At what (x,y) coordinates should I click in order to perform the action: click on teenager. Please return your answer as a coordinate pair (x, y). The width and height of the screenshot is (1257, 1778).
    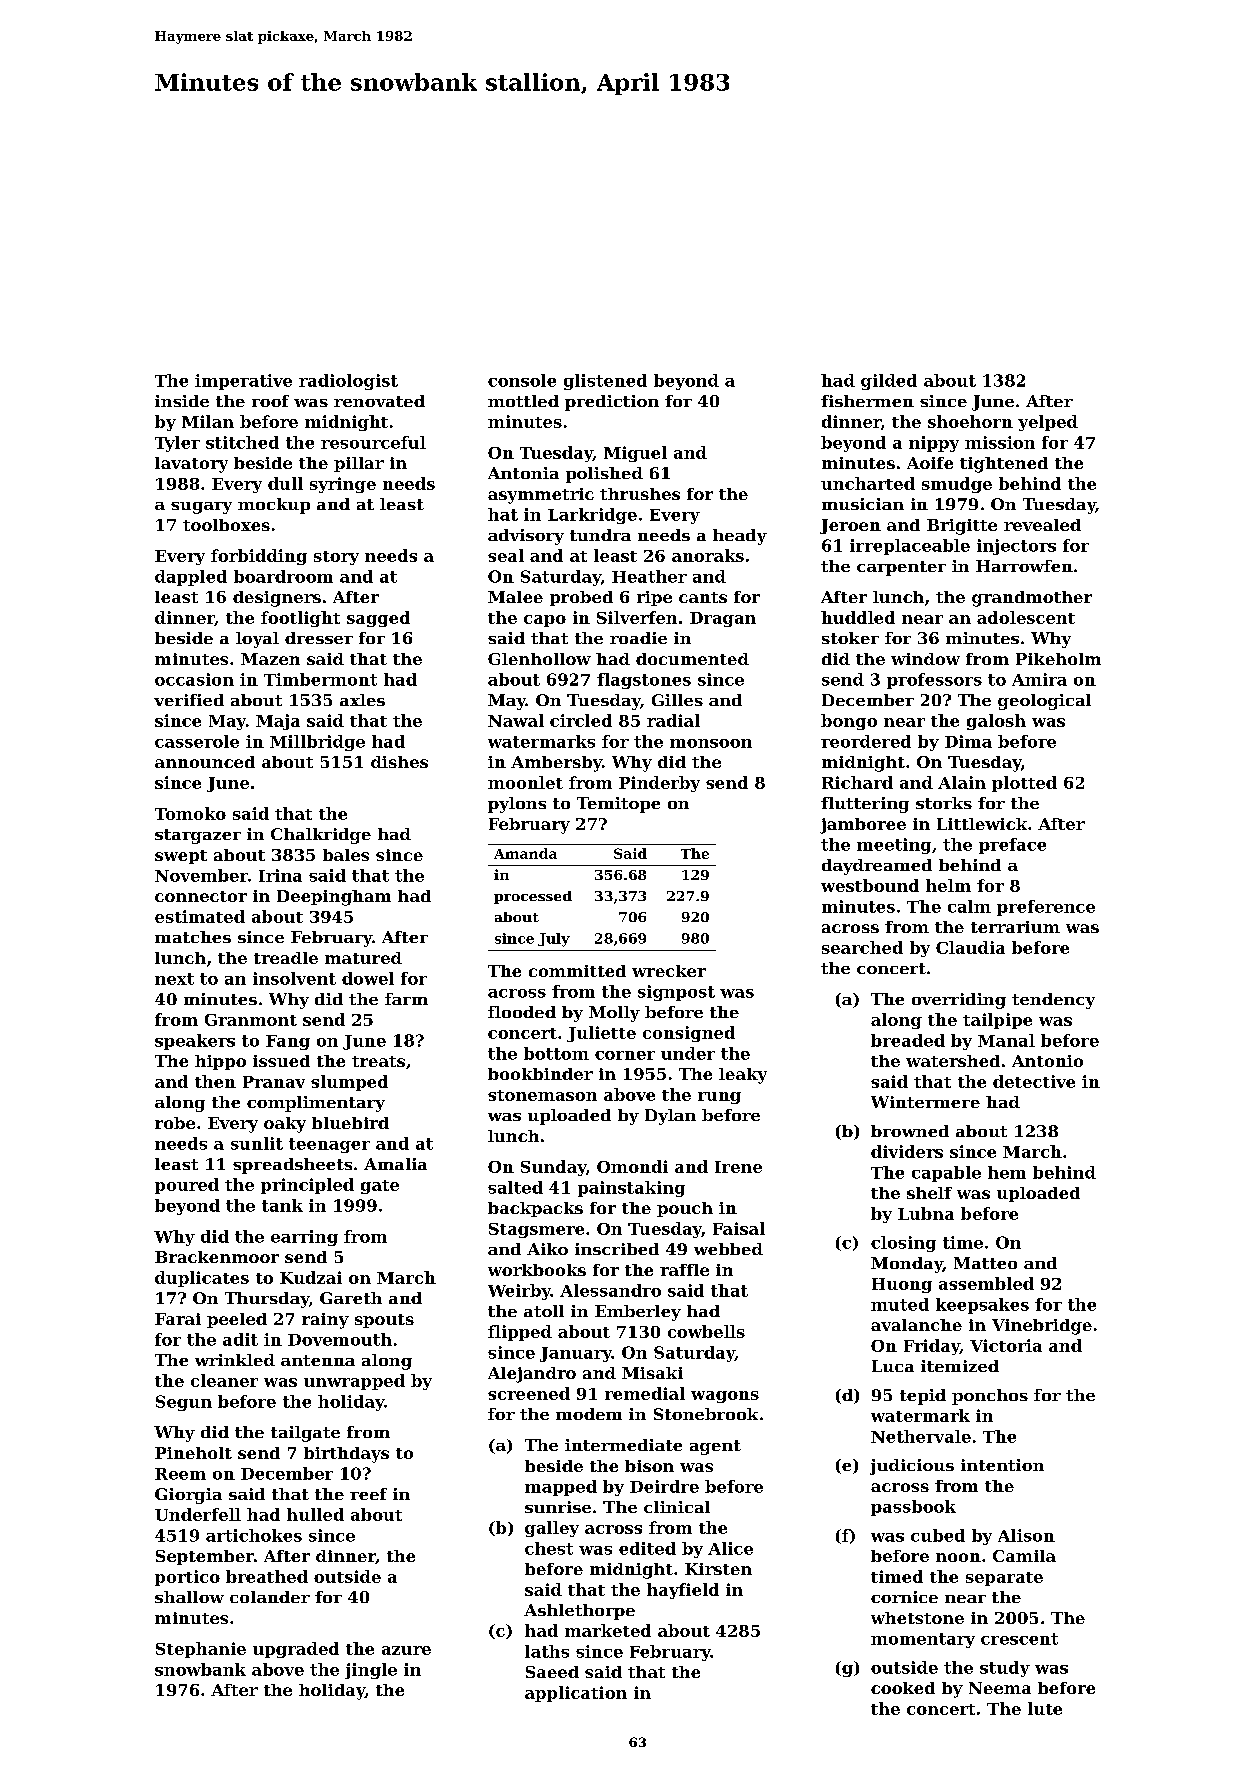
    Looking at the image, I should click on (329, 1145).
